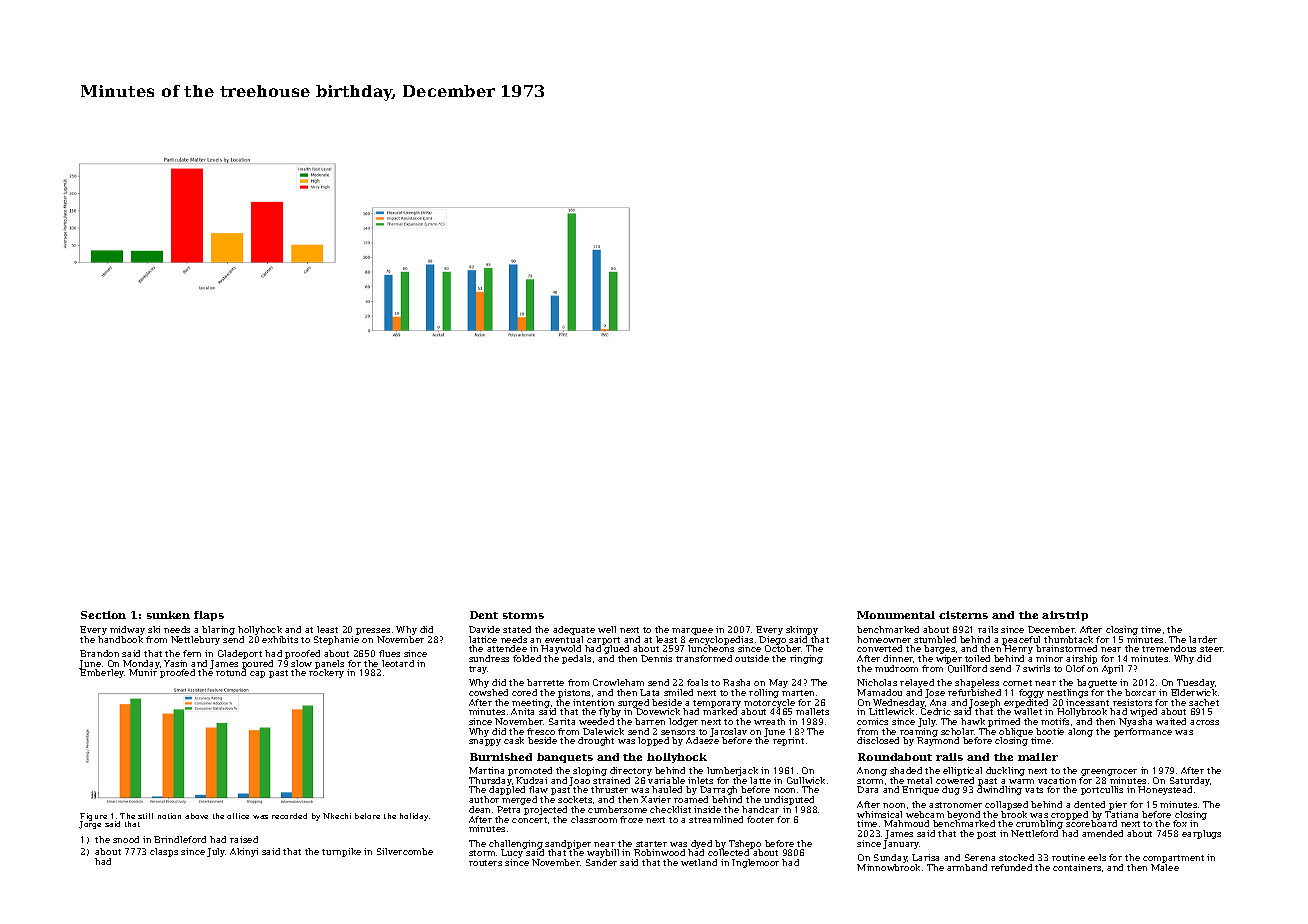 This image has width=1308, height=924. I want to click on Nettleford, so click(1034, 833).
